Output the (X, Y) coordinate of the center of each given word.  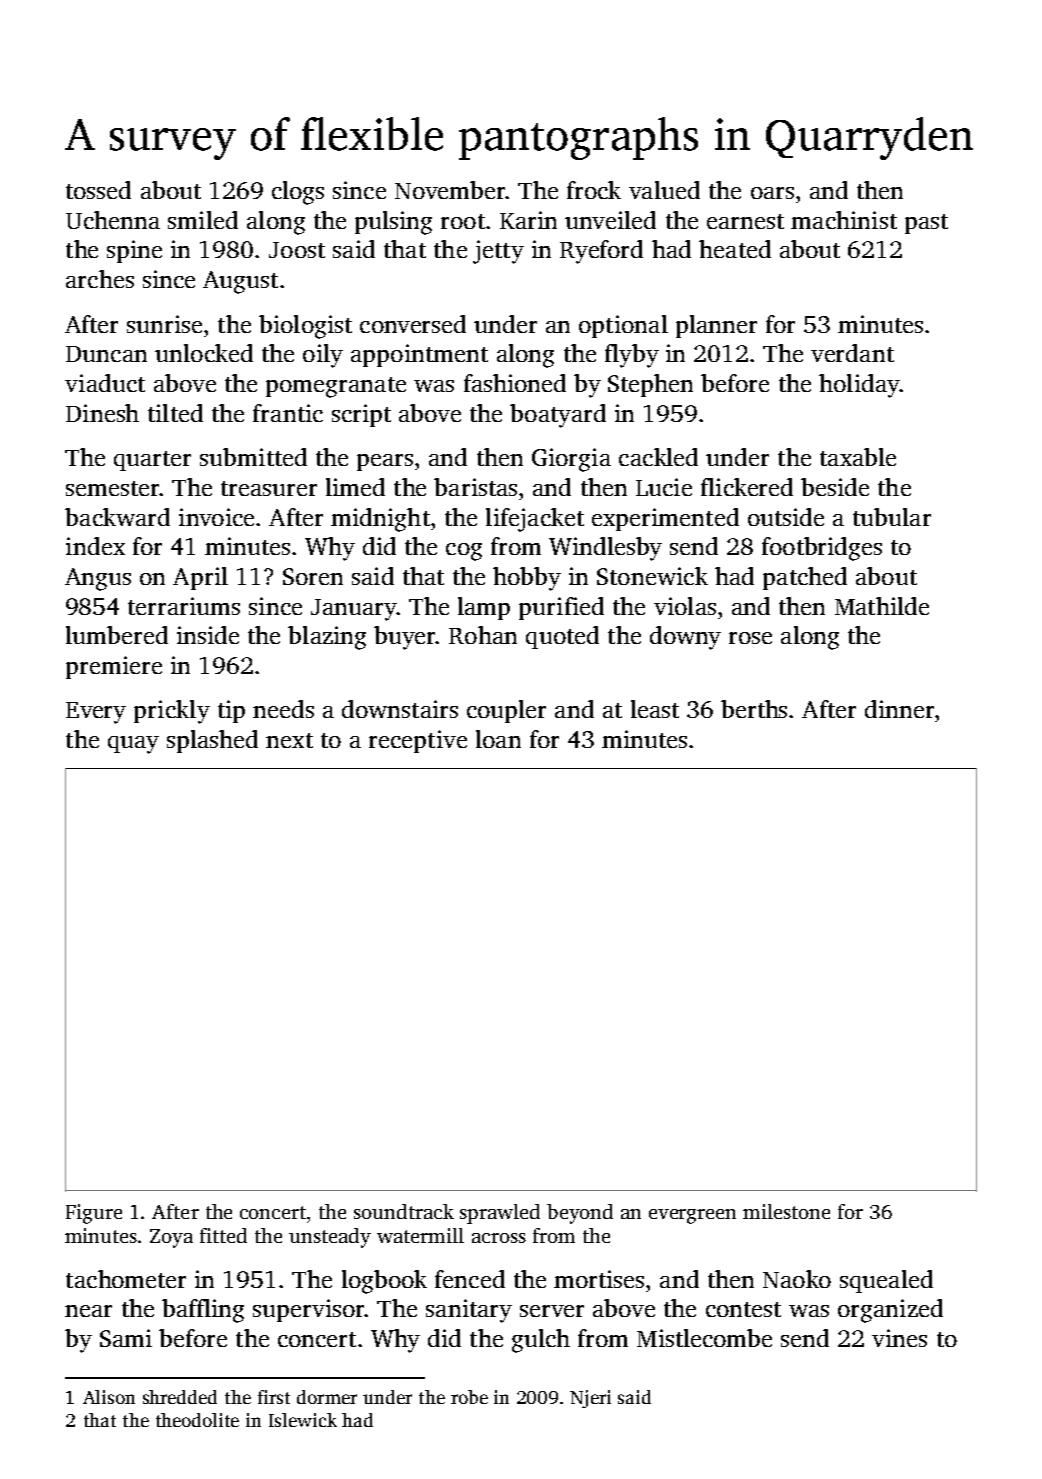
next (289, 740)
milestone (786, 1211)
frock (594, 190)
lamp (484, 608)
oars (772, 193)
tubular (892, 517)
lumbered (117, 635)
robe (469, 1397)
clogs (298, 193)
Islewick (303, 1420)
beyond (580, 1214)
